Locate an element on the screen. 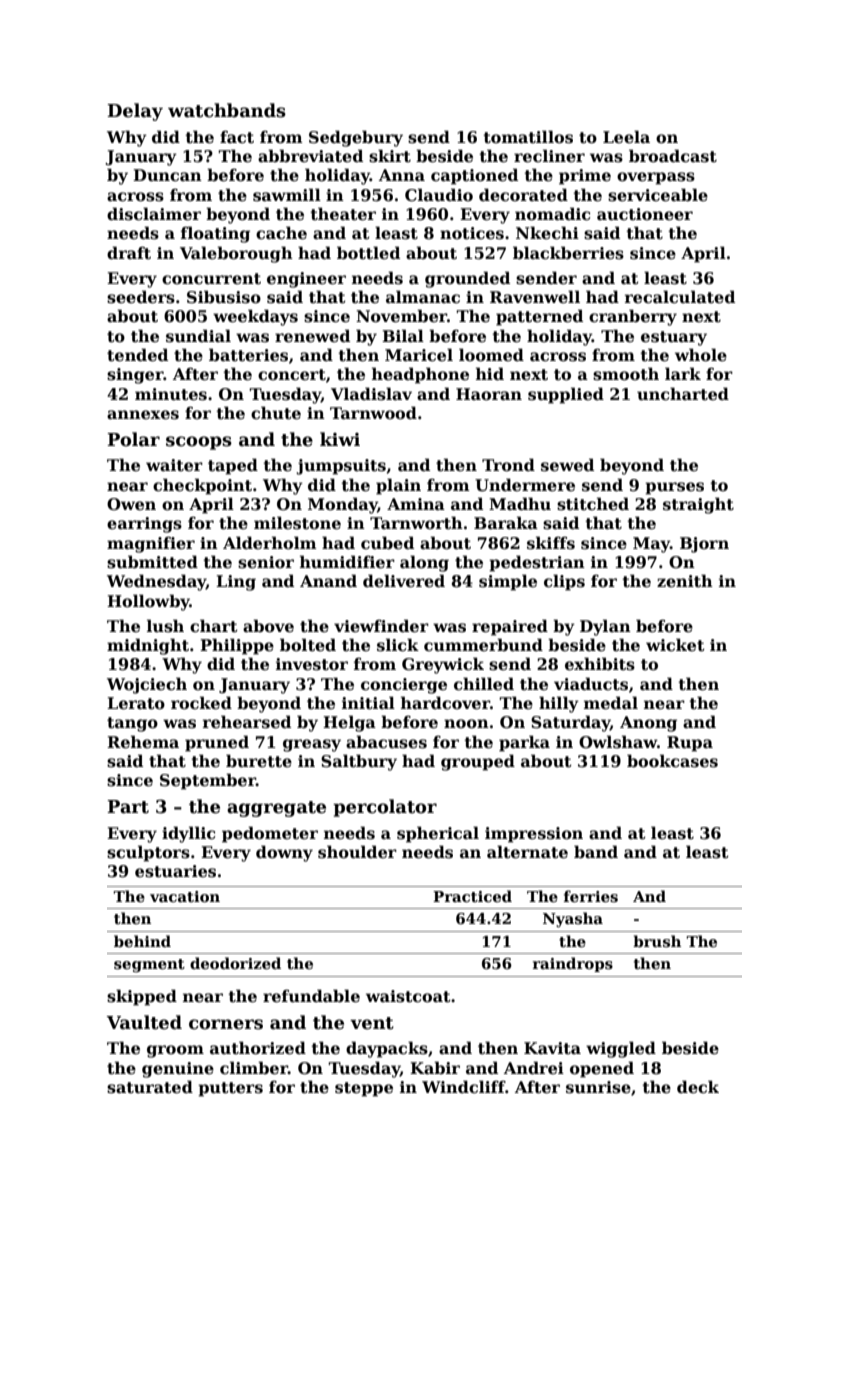  waiter is located at coordinates (174, 465).
